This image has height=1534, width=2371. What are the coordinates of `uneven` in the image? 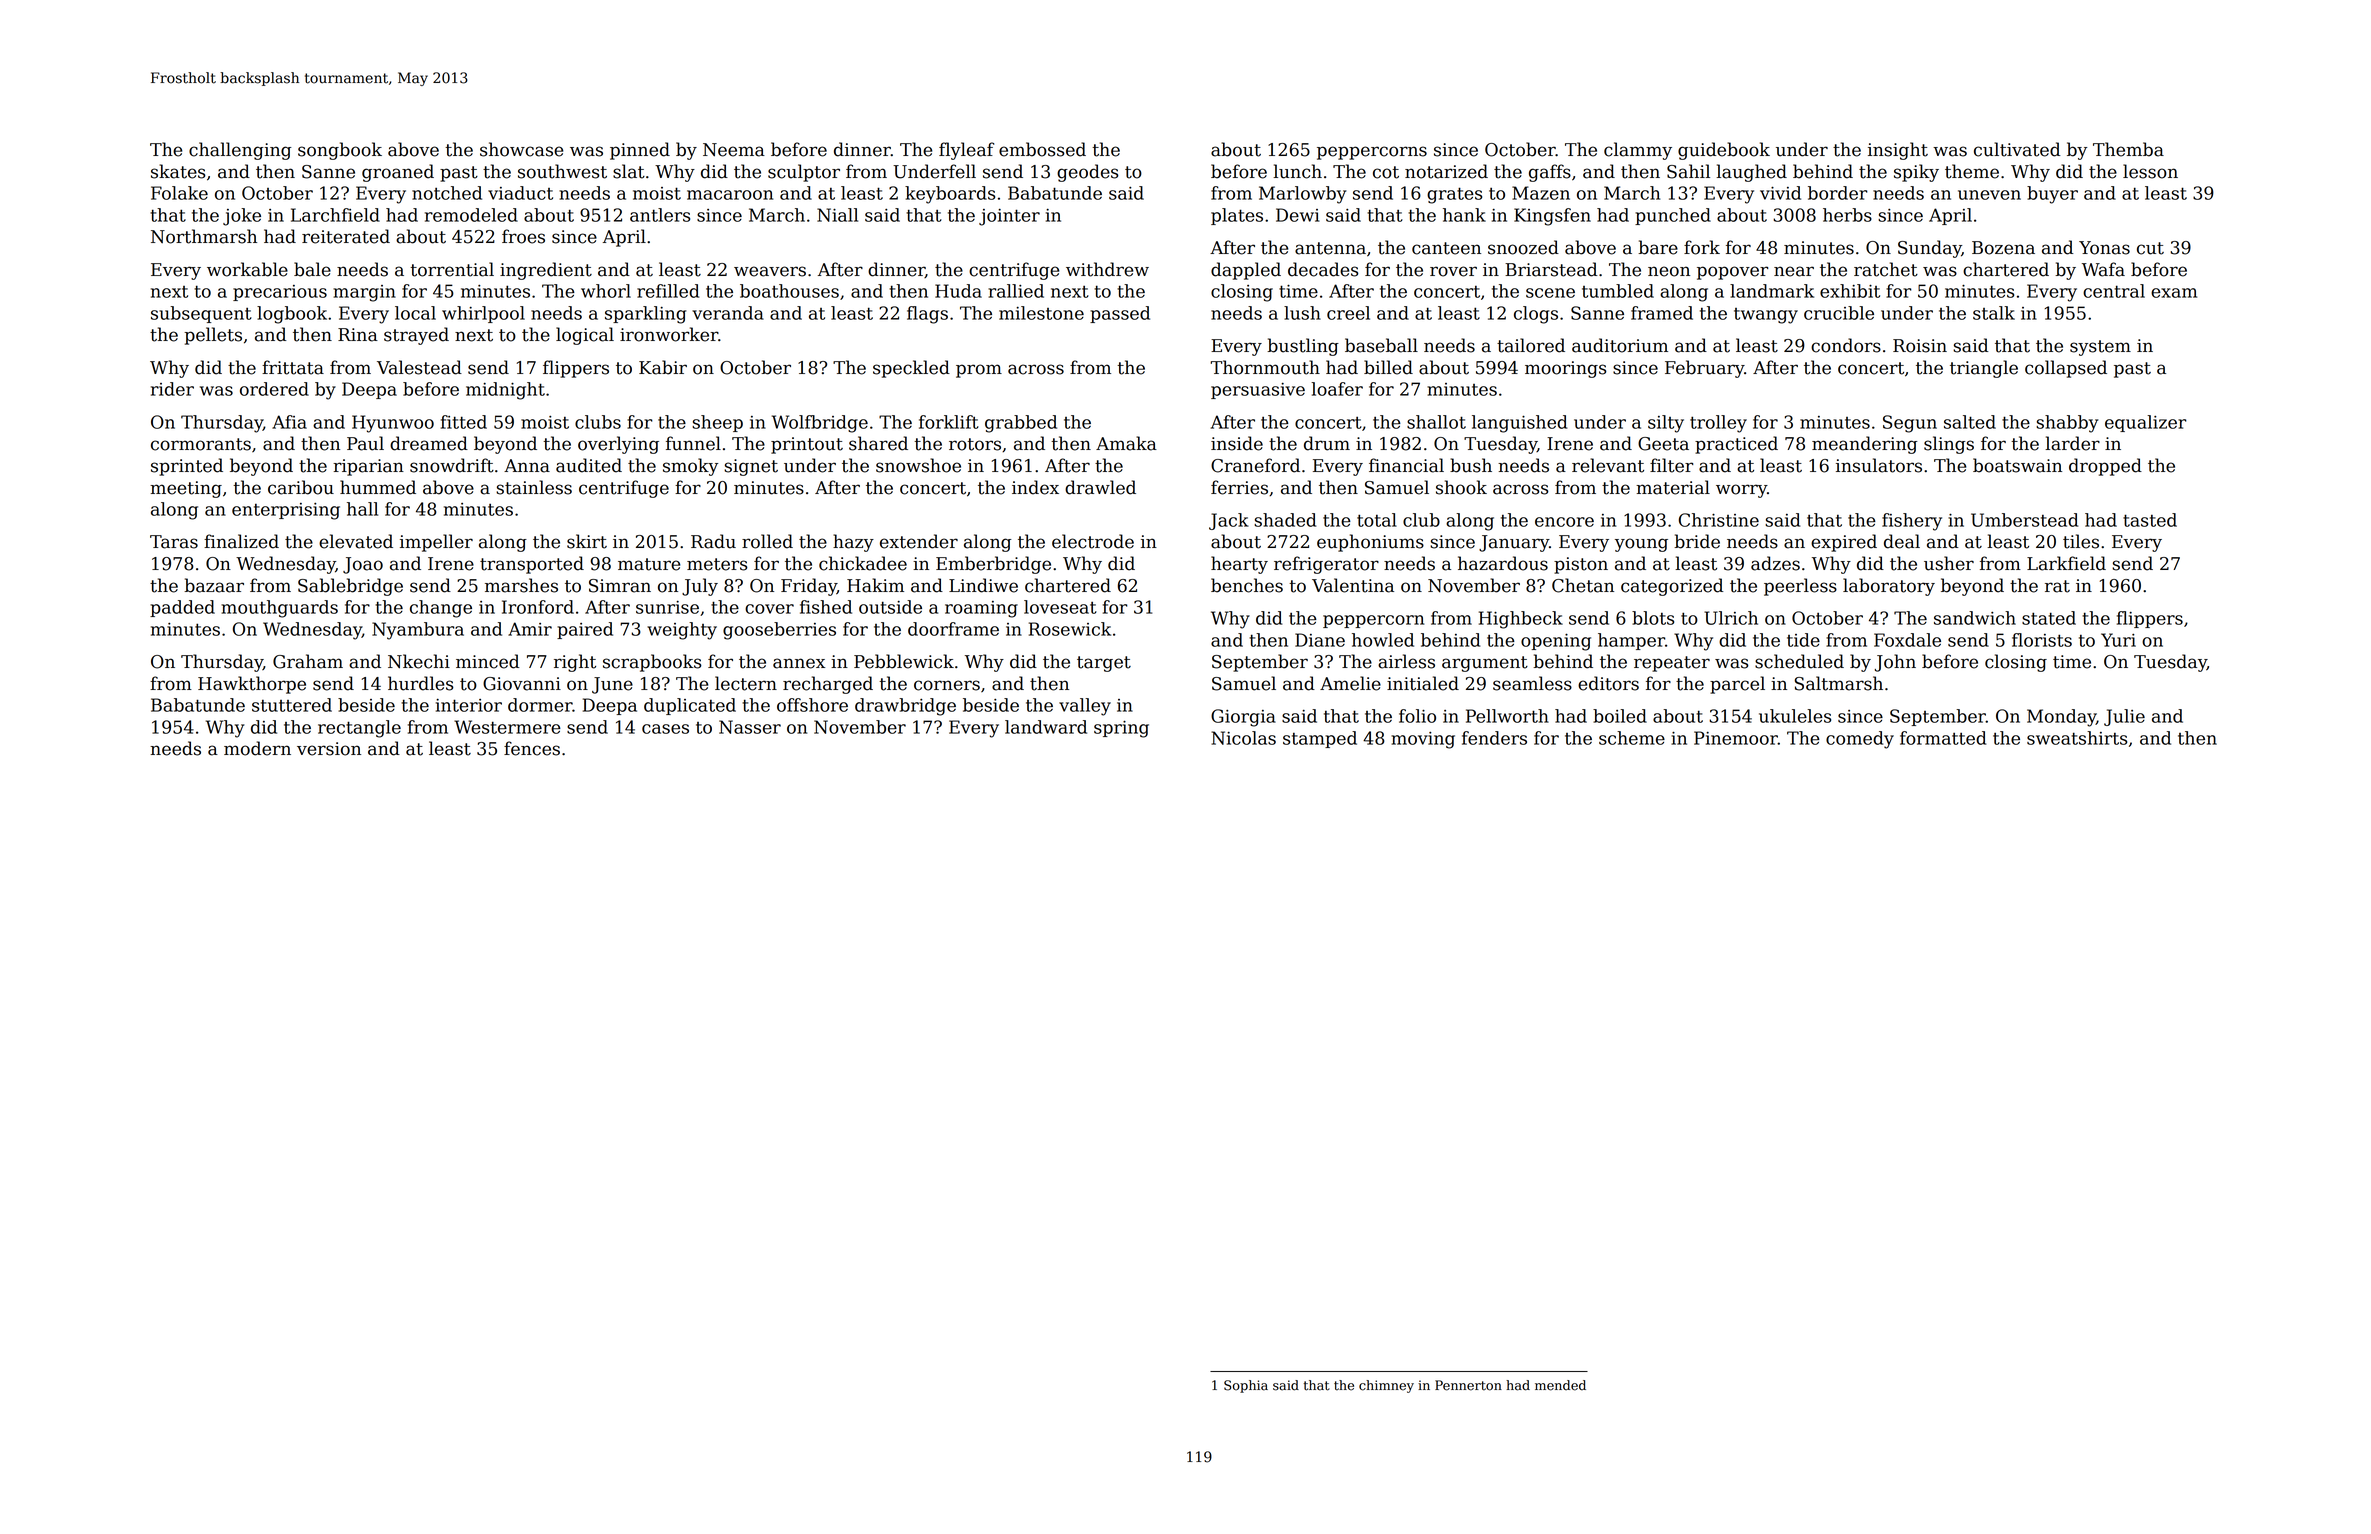 It's located at (1989, 195).
